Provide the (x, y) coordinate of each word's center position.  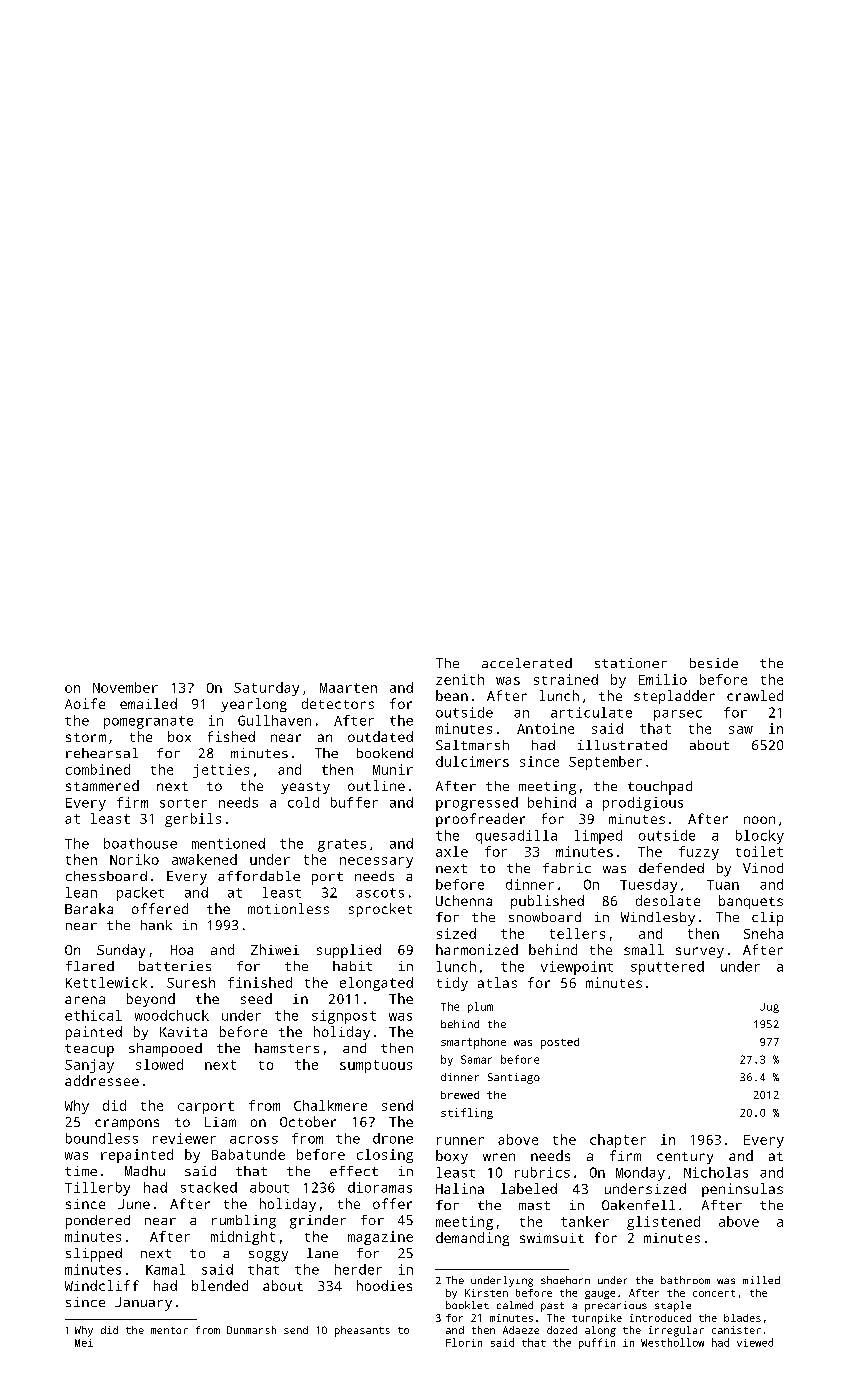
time (81, 1171)
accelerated (527, 663)
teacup (89, 1050)
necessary (376, 862)
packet (140, 894)
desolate (668, 900)
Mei (84, 1343)
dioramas (380, 1187)
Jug (769, 1008)
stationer (631, 663)
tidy (452, 984)
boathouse (140, 843)
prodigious (643, 804)
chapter (618, 1141)
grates (342, 845)
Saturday (266, 689)
